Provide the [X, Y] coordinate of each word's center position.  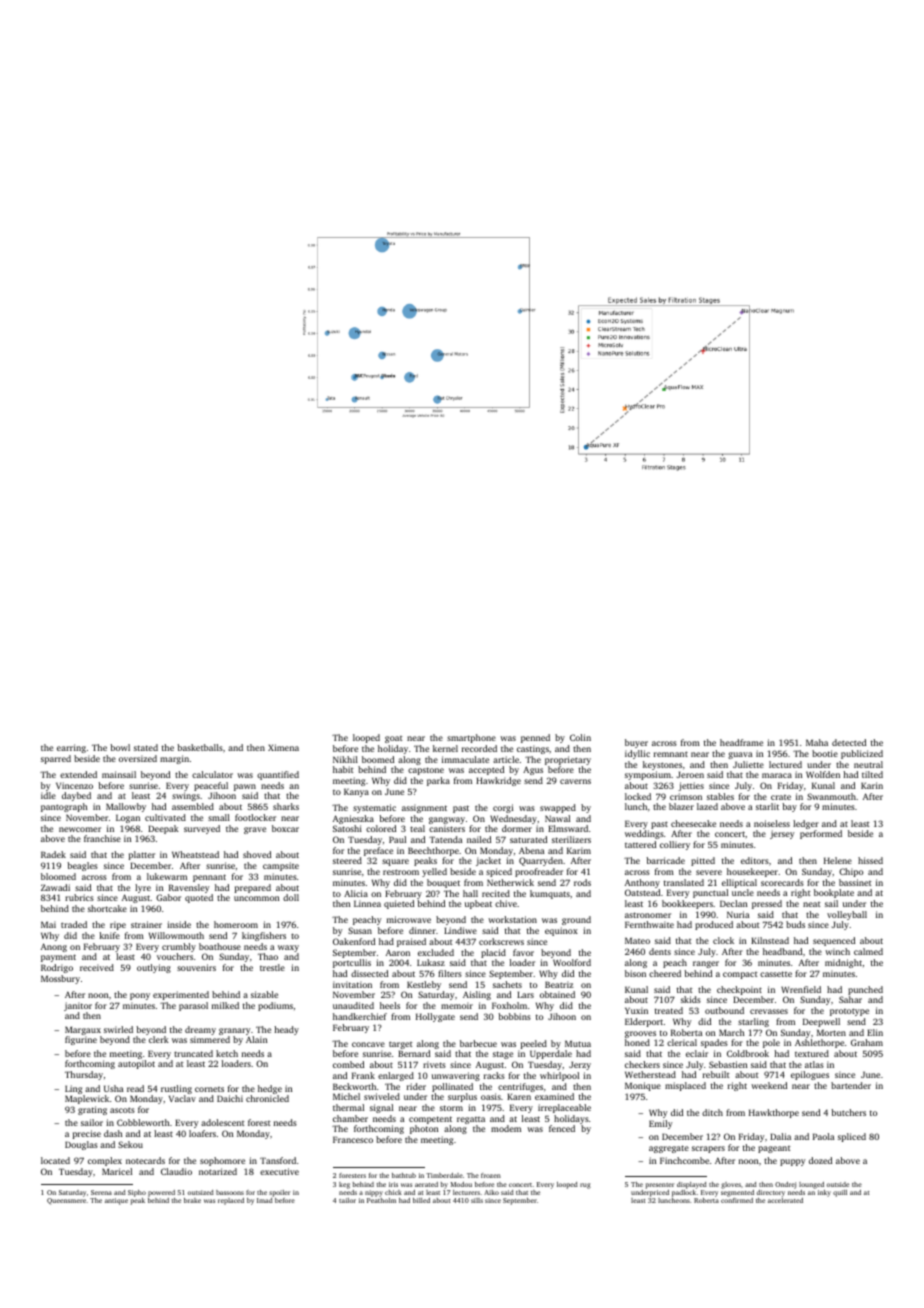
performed [821, 834]
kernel [445, 748]
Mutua [578, 1043]
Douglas [81, 1145]
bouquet [443, 883]
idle [48, 795]
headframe [741, 742]
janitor [78, 1006]
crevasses [769, 1011]
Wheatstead [195, 854]
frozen [491, 1175]
